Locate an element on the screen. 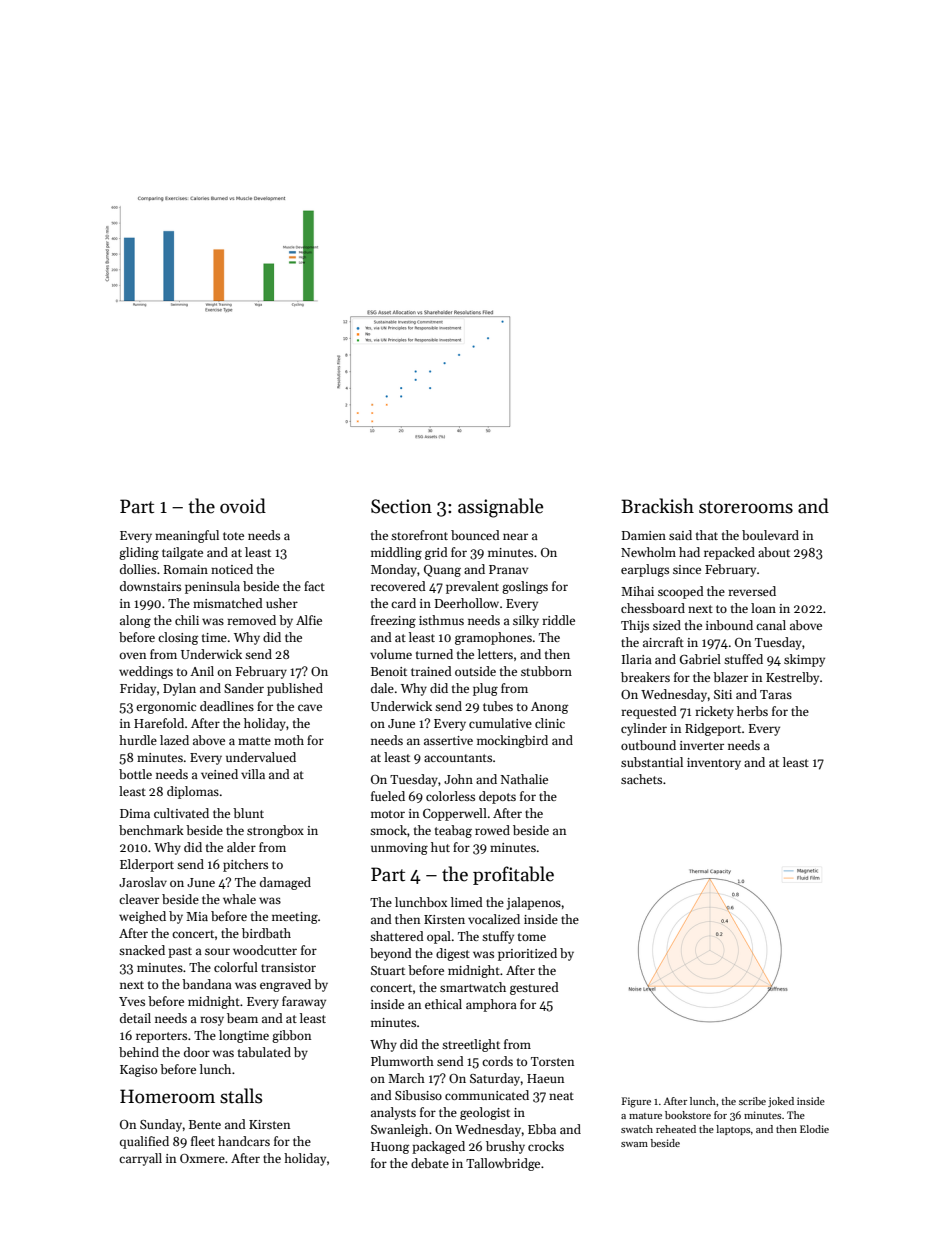  communicated is located at coordinates (487, 1095).
